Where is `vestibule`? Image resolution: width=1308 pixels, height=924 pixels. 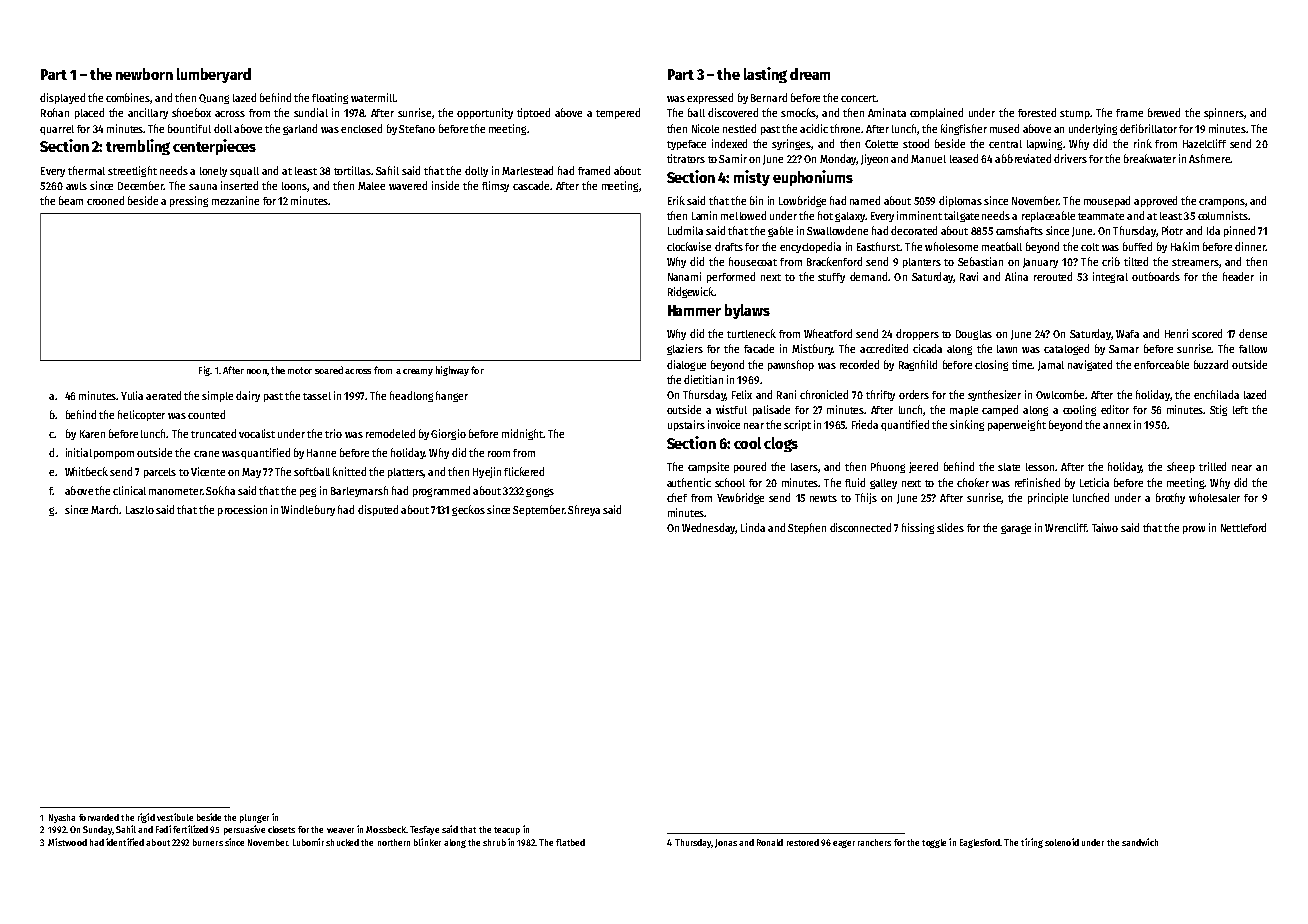 vestibule is located at coordinates (175, 817).
